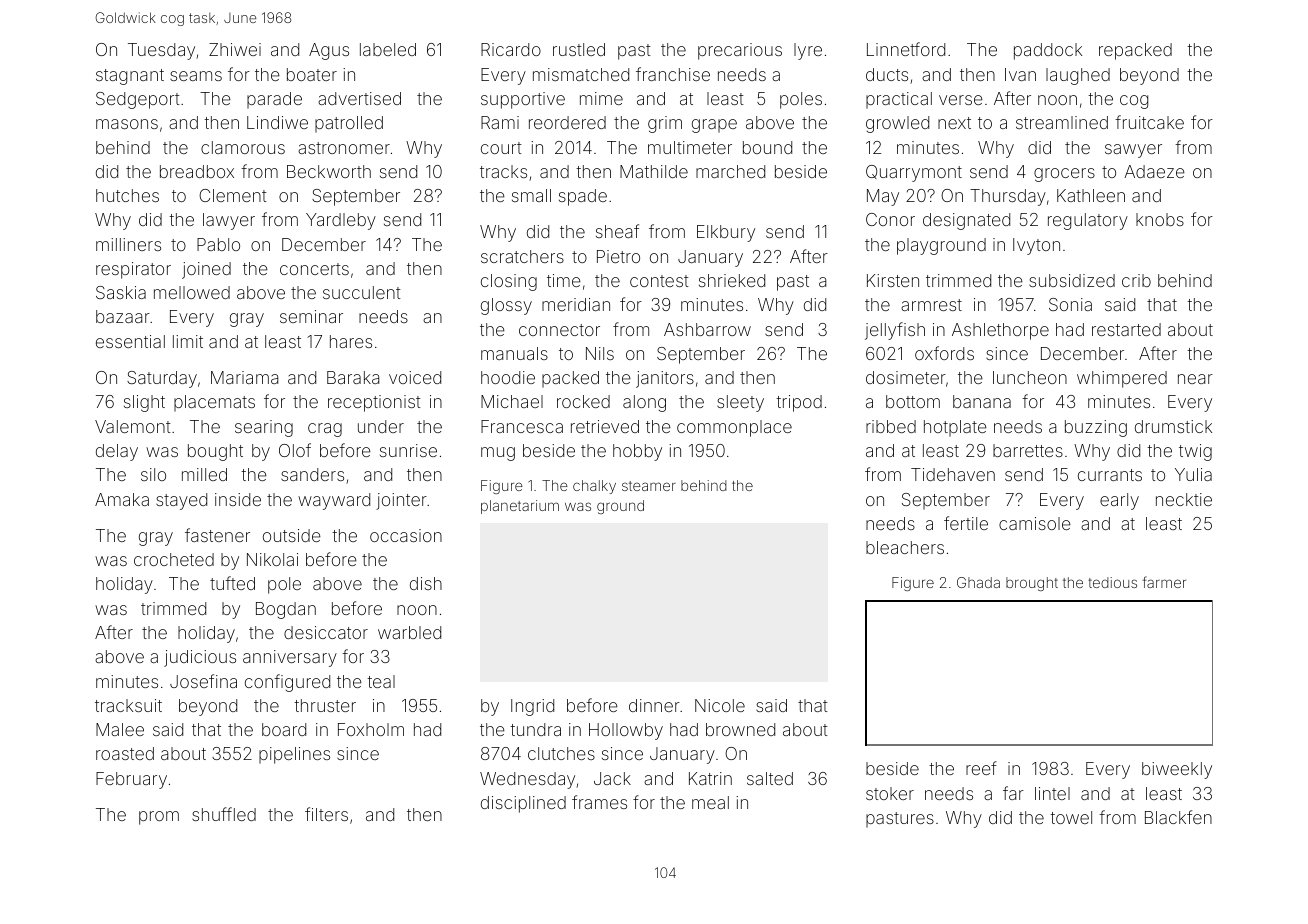 The height and width of the screenshot is (924, 1308). Describe the element at coordinates (127, 195) in the screenshot. I see `hutches` at that location.
